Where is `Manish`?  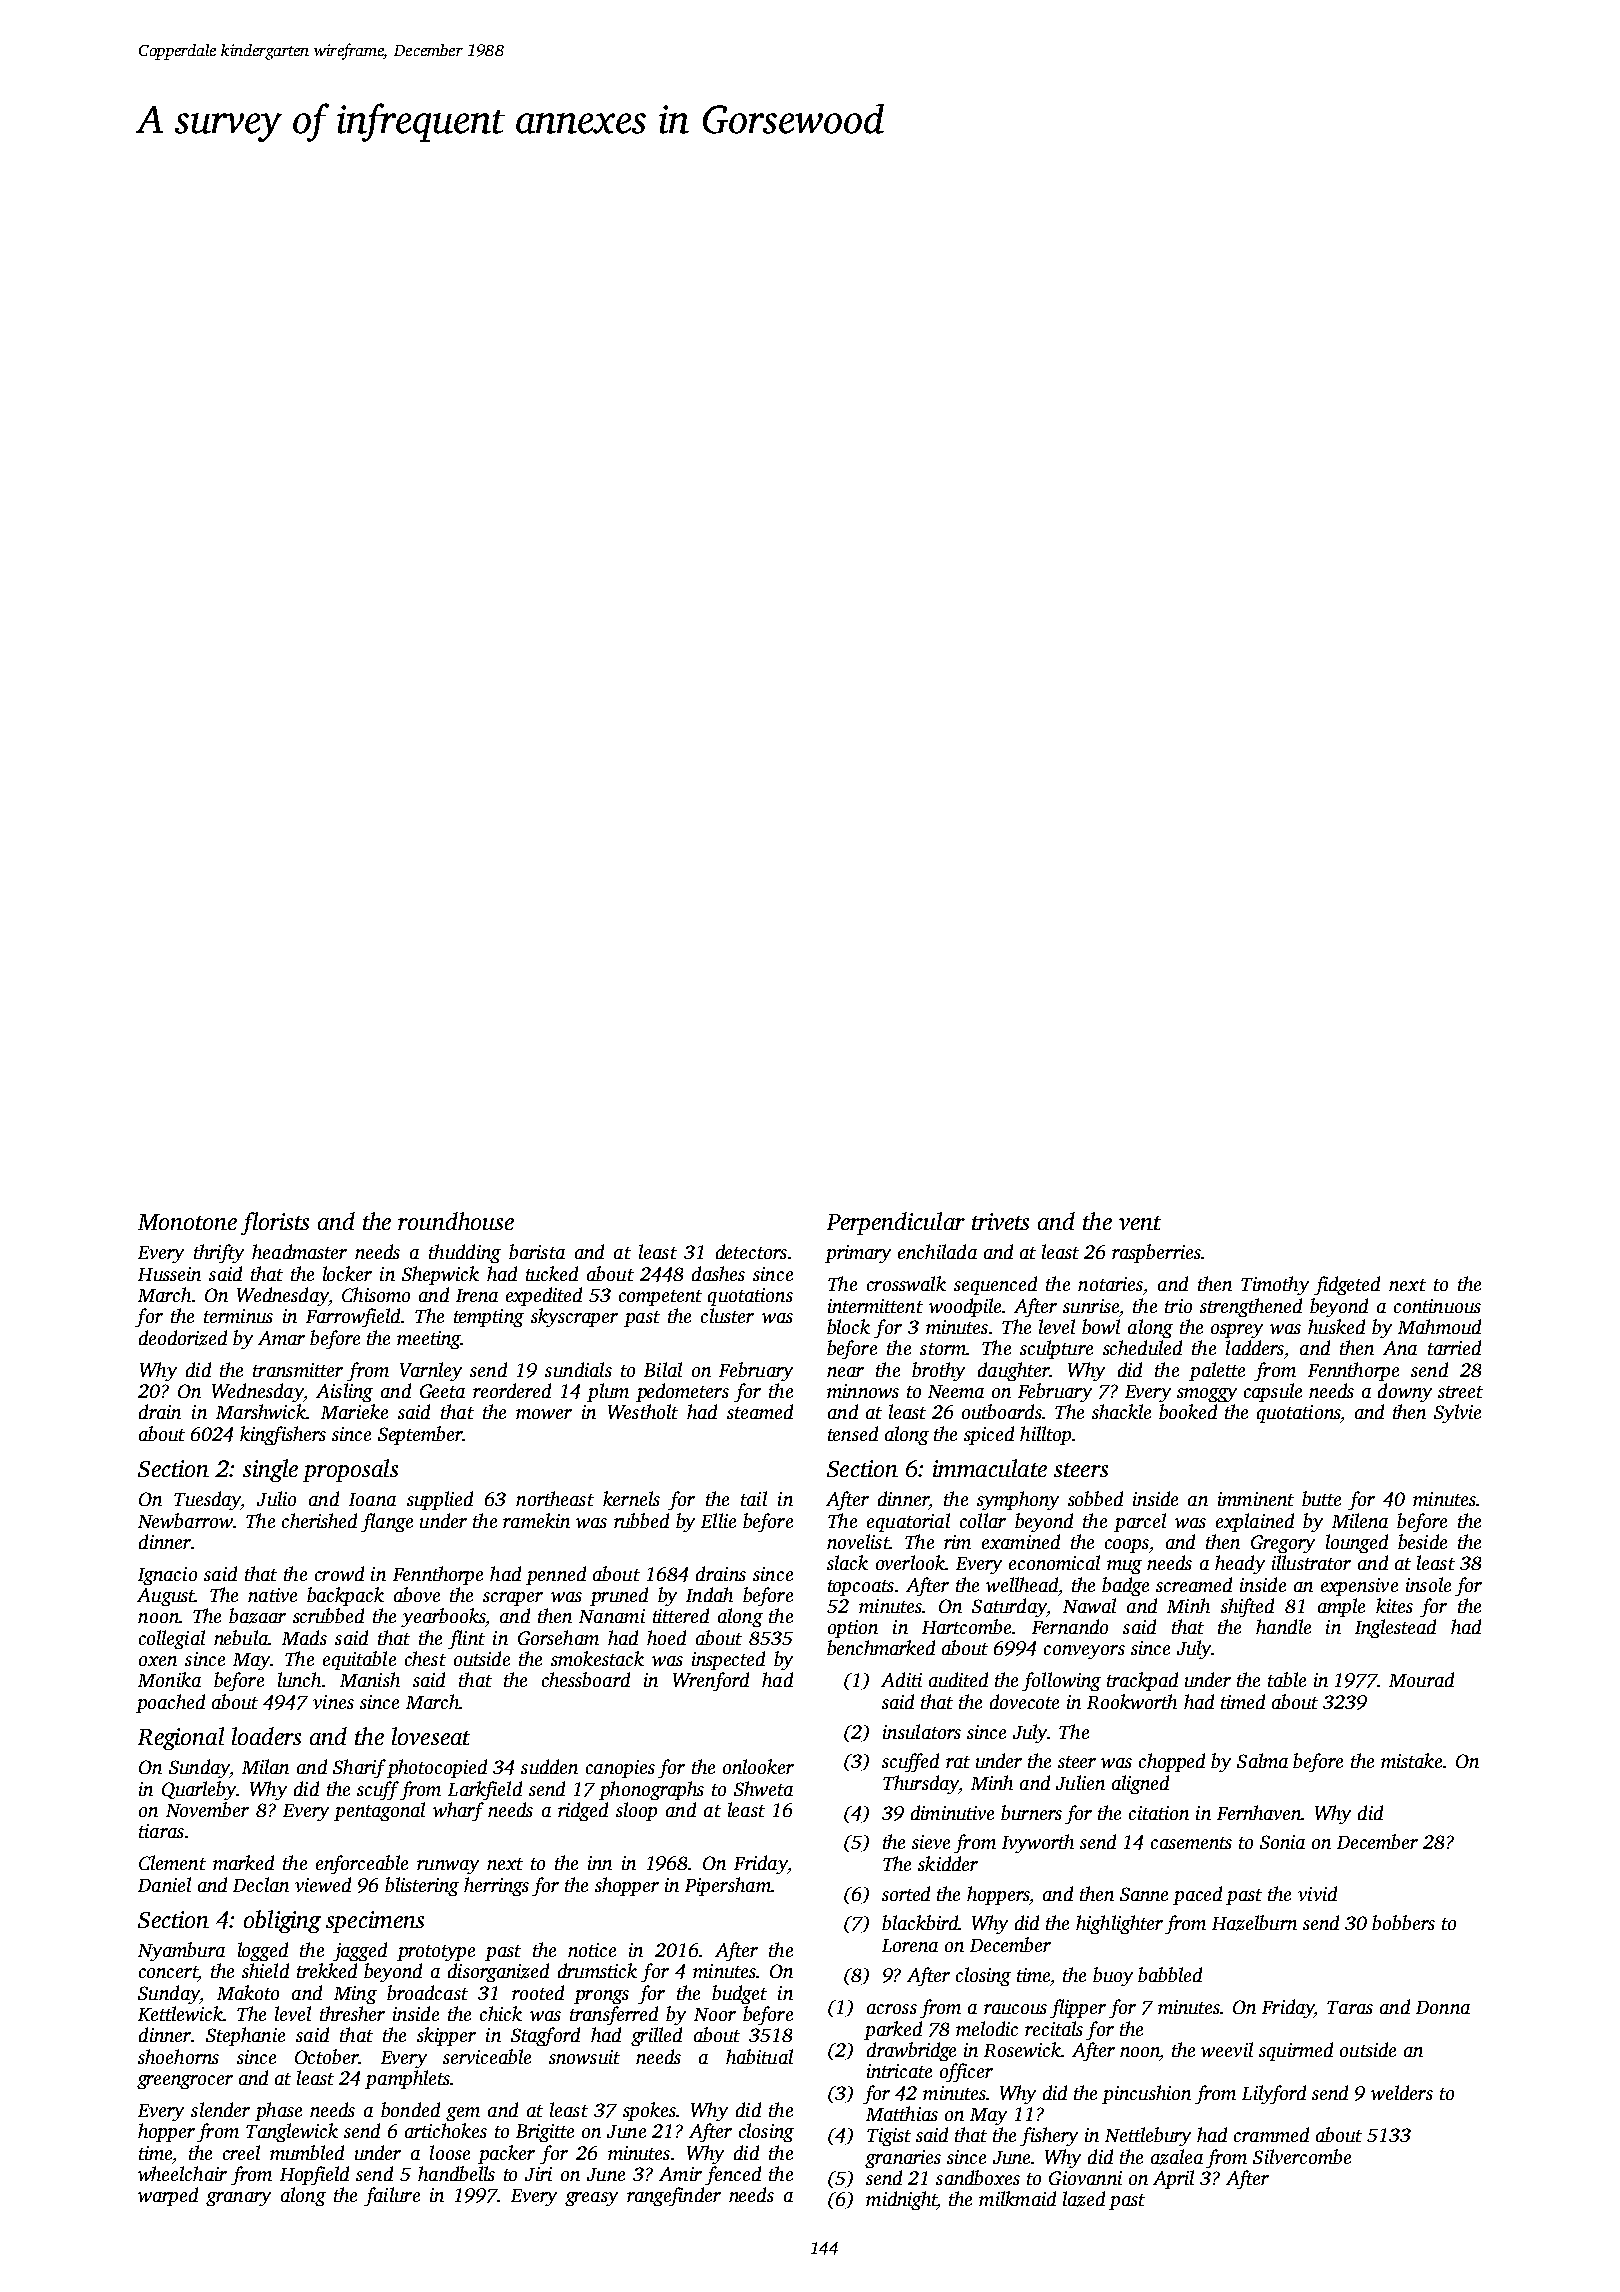
Manish is located at coordinates (370, 1679).
